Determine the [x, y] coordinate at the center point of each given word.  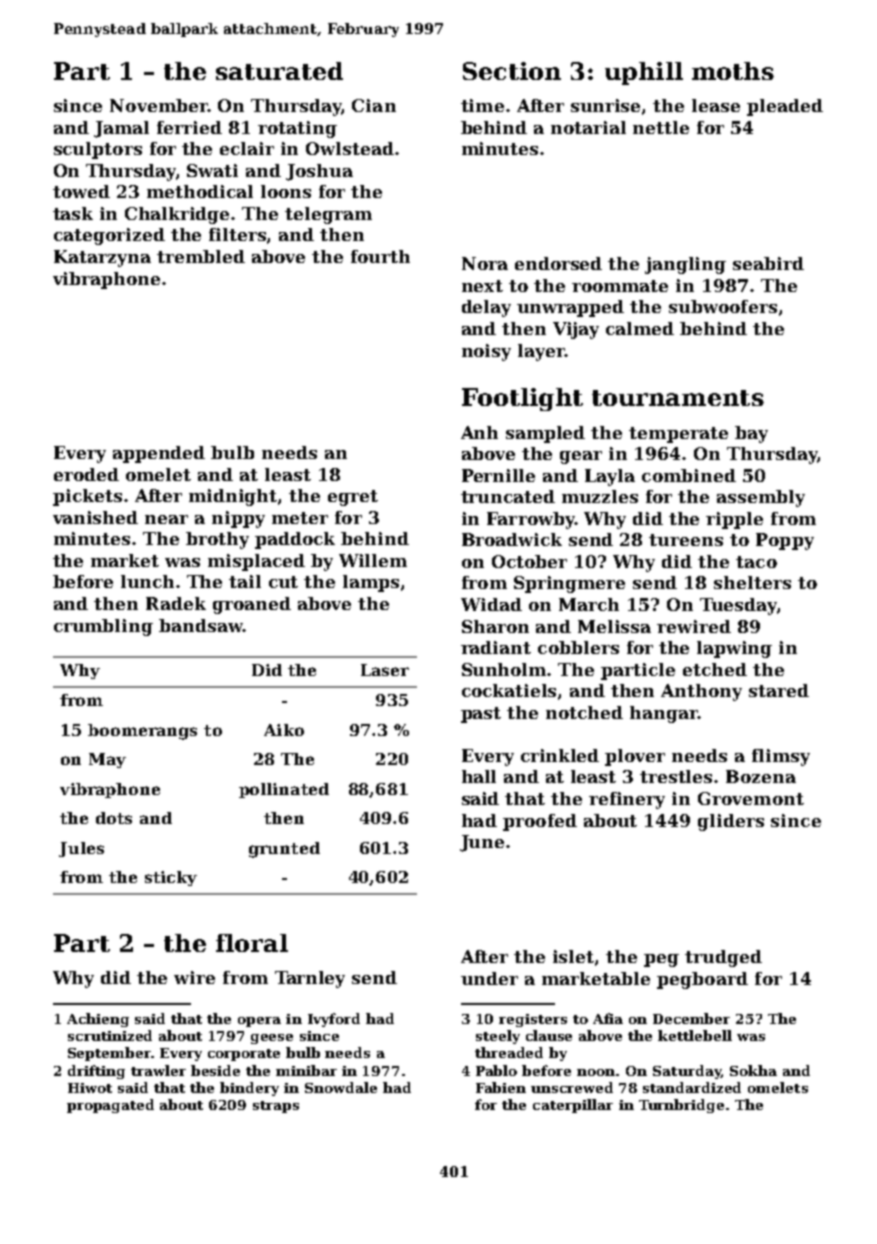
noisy [486, 352]
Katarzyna [102, 258]
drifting [96, 1072]
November [159, 105]
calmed [640, 328]
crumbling [103, 627]
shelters [752, 582]
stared [779, 690]
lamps [371, 583]
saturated [279, 71]
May [107, 760]
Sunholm [505, 669]
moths [733, 71]
